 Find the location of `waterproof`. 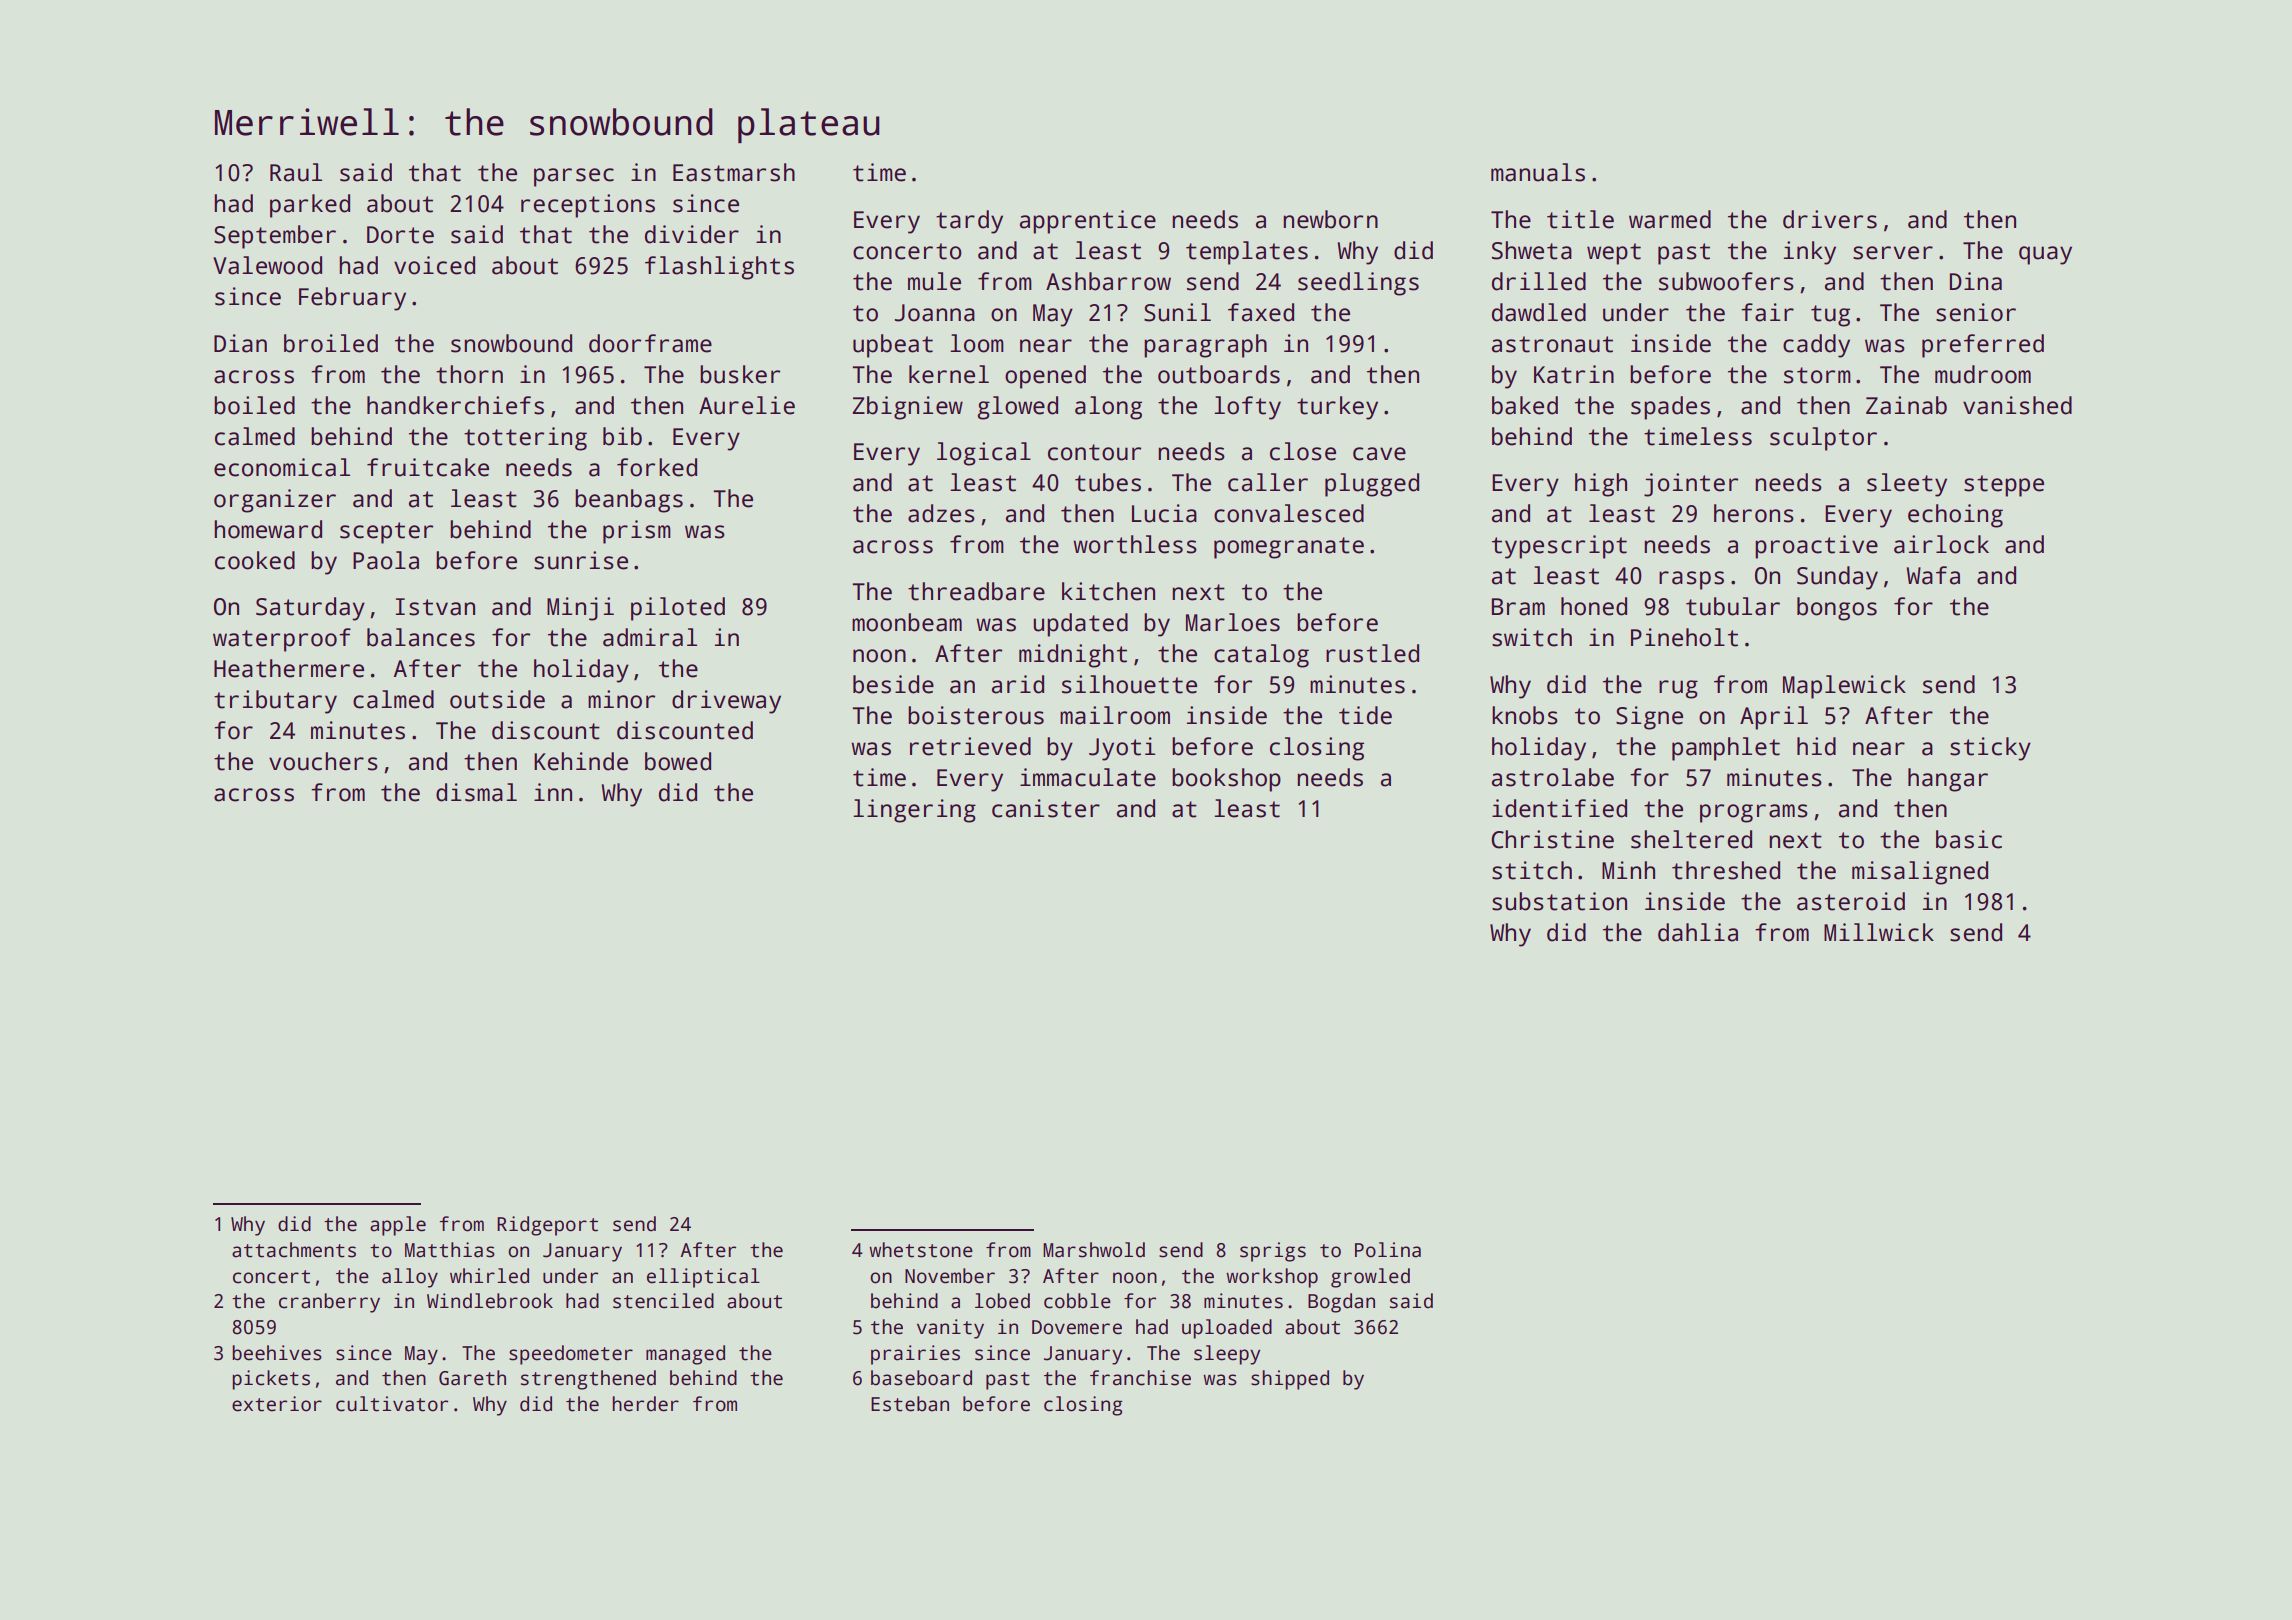

waterproof is located at coordinates (282, 640).
